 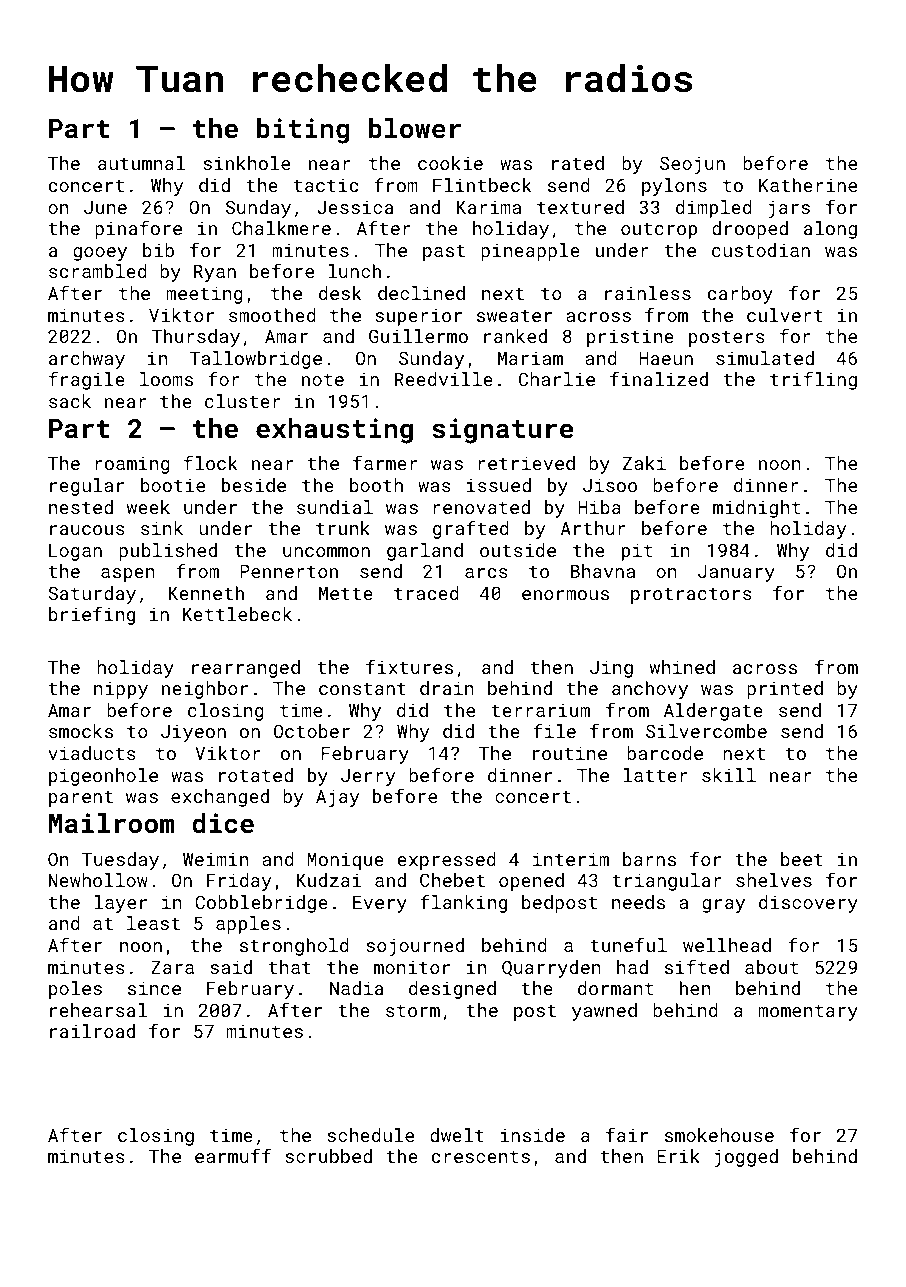 What do you see at coordinates (120, 861) in the page?
I see `Tuesday` at bounding box center [120, 861].
